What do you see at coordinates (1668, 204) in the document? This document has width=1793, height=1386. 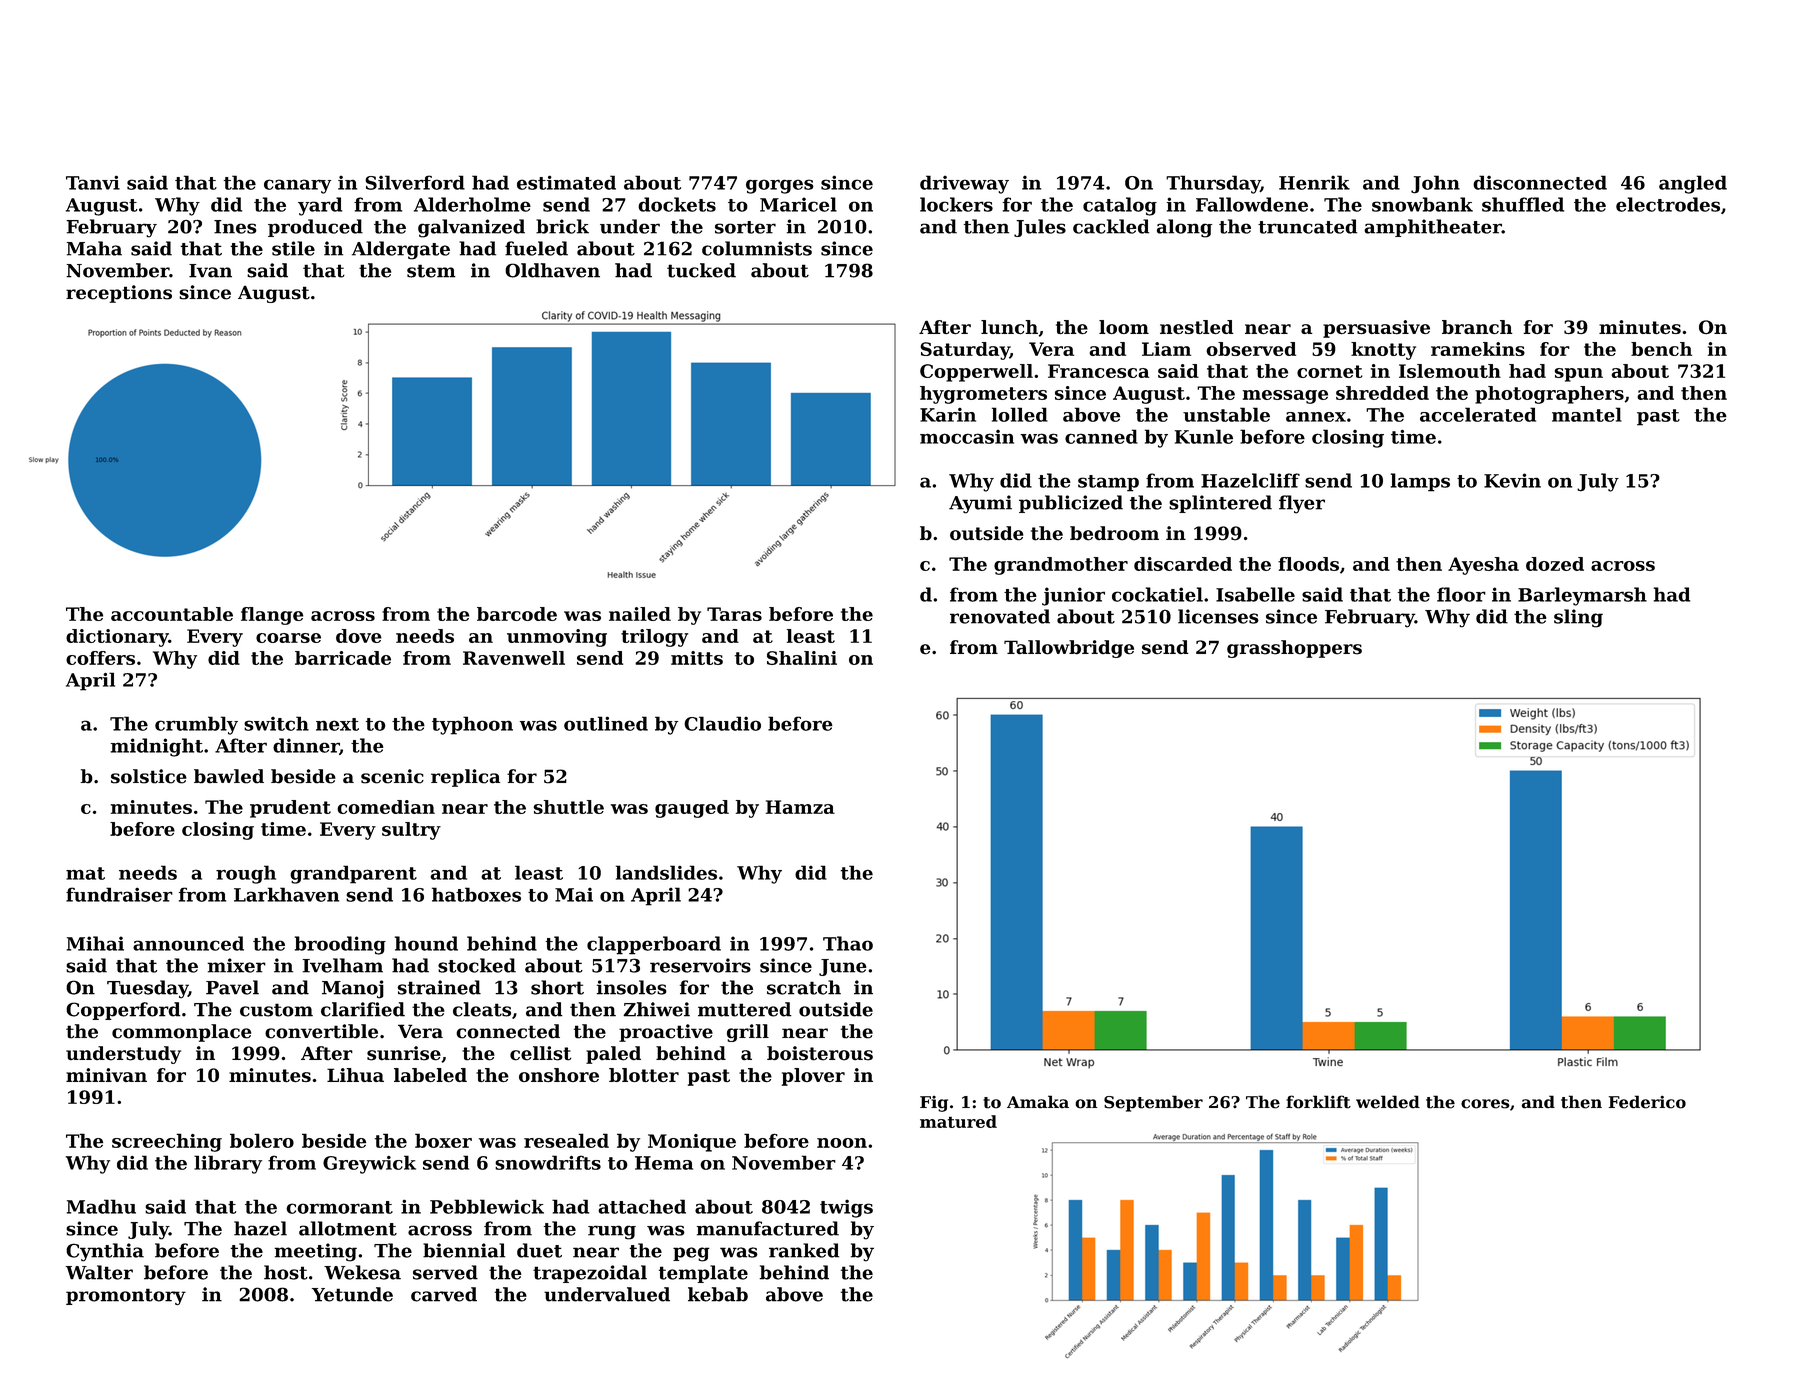 I see `electrodes` at bounding box center [1668, 204].
